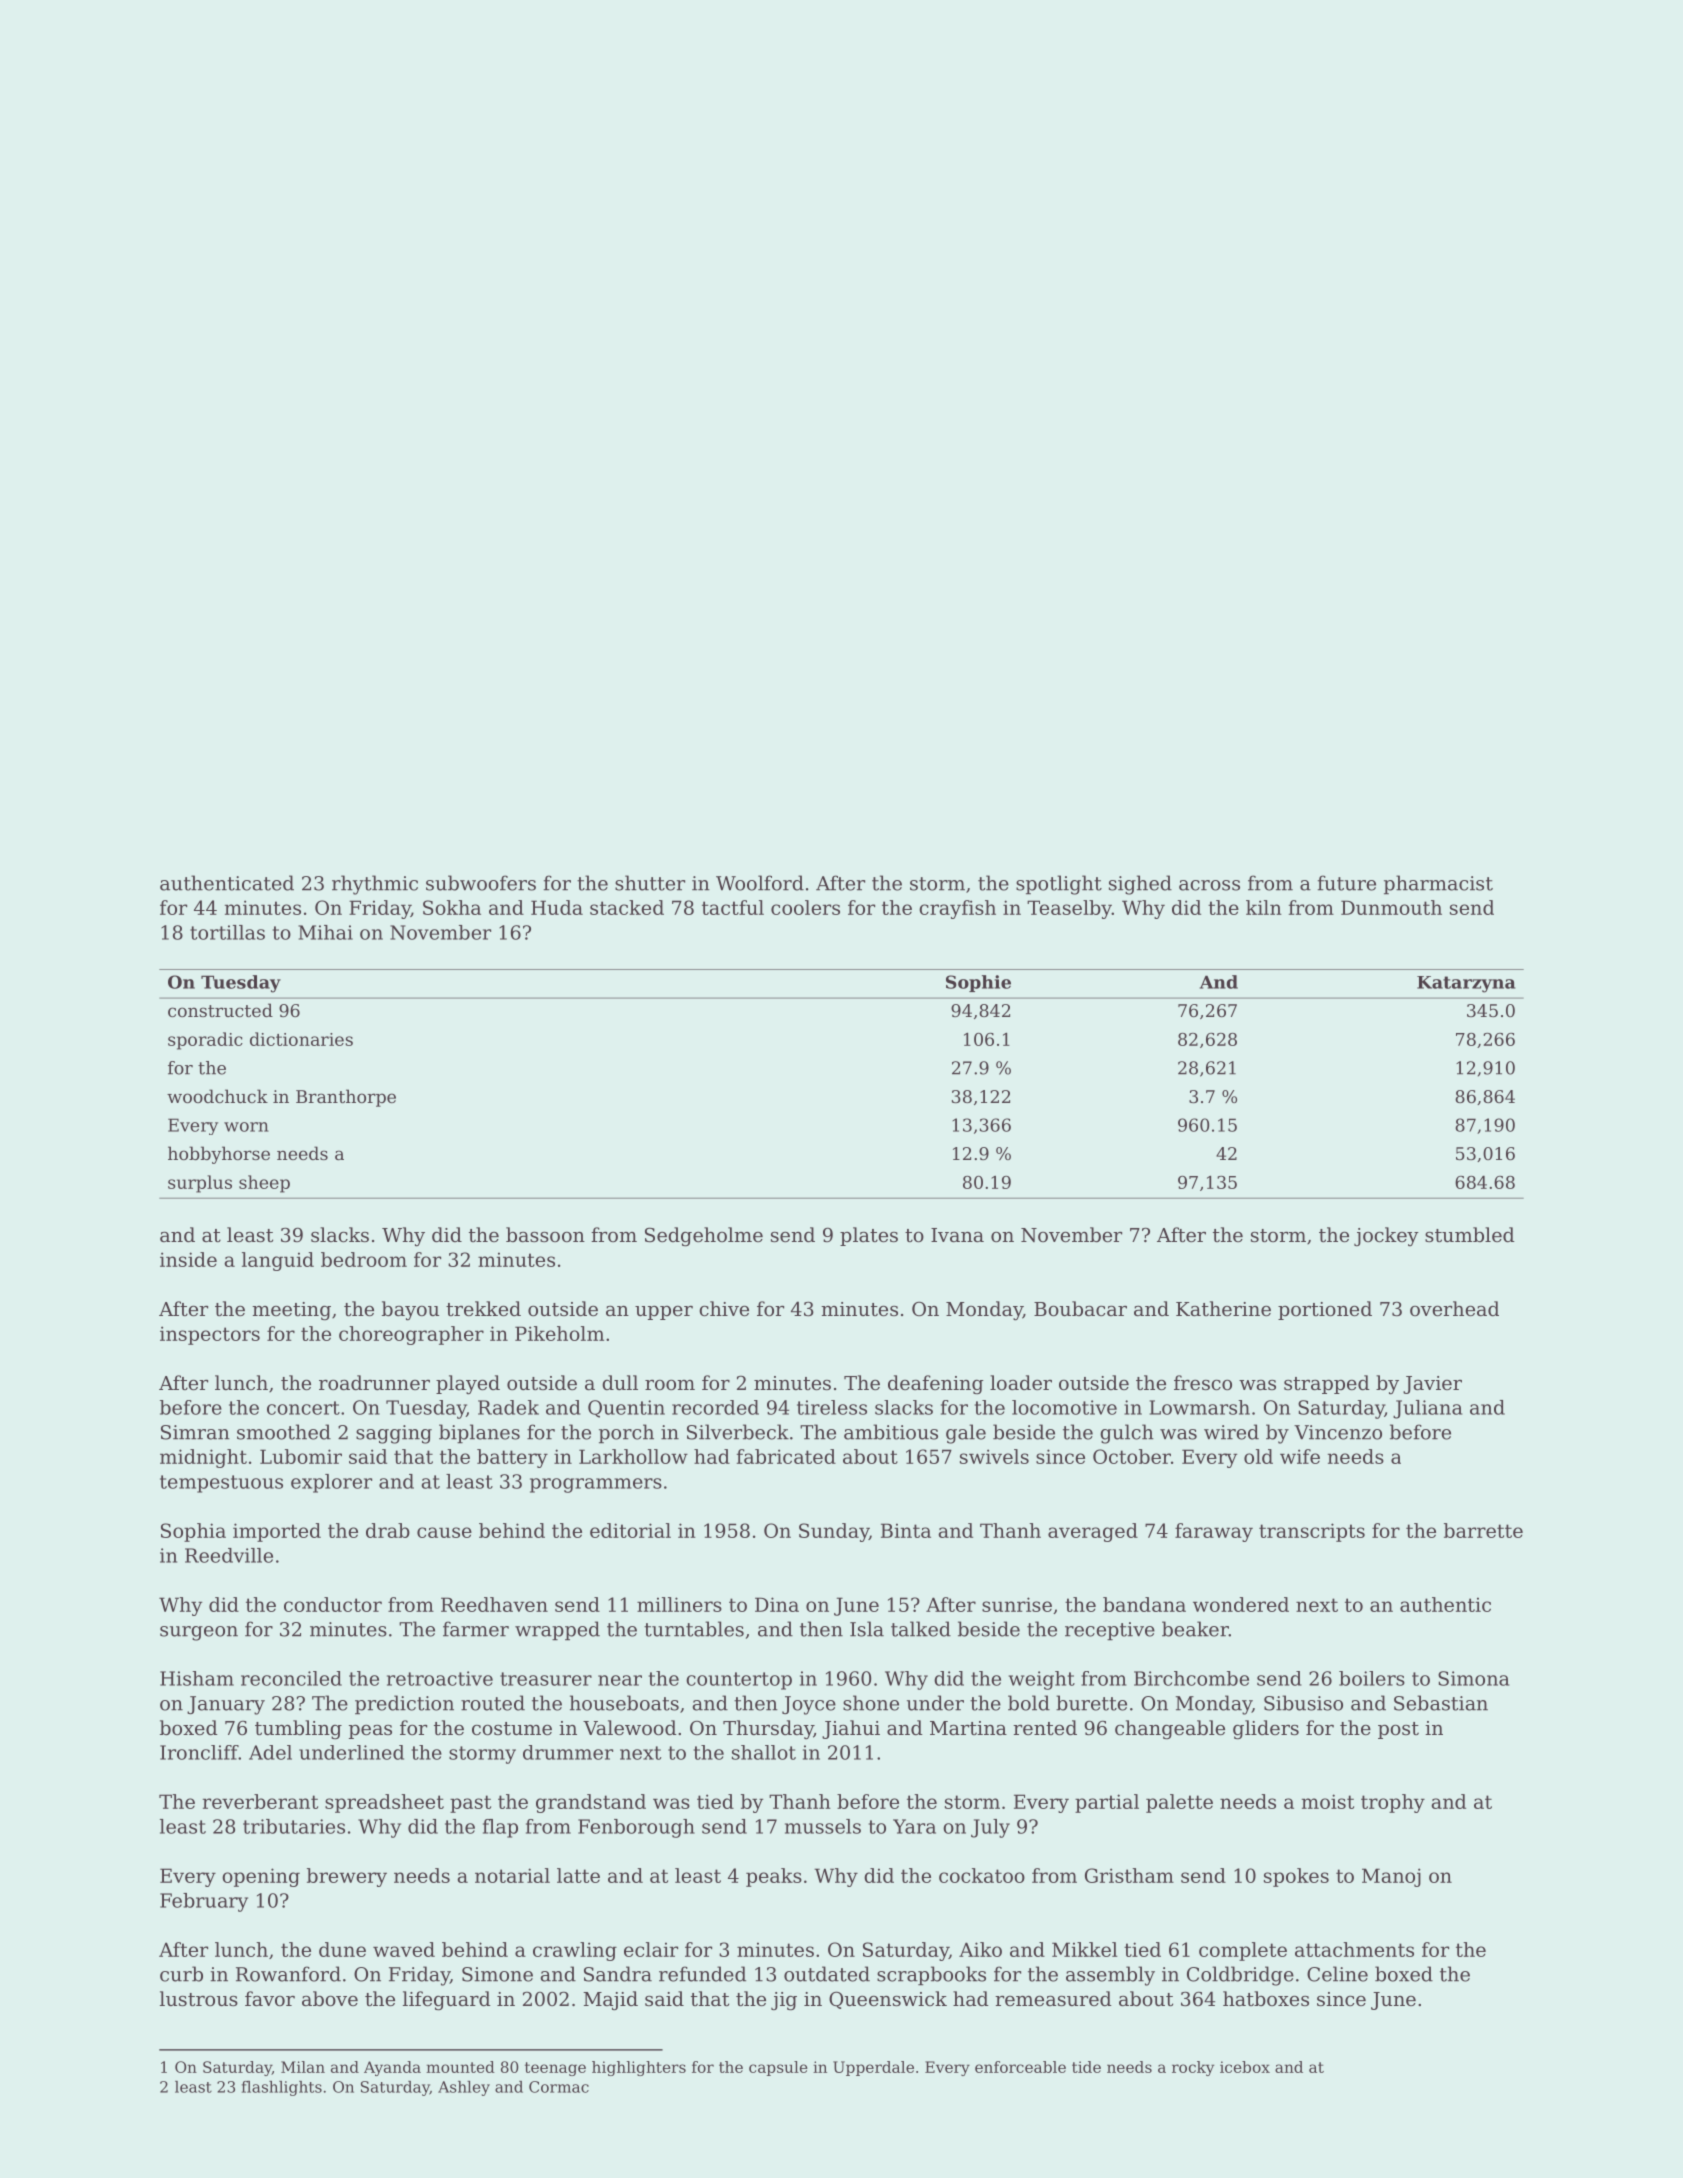 This image has width=1683, height=2178. What do you see at coordinates (1470, 1234) in the image?
I see `stumbled` at bounding box center [1470, 1234].
